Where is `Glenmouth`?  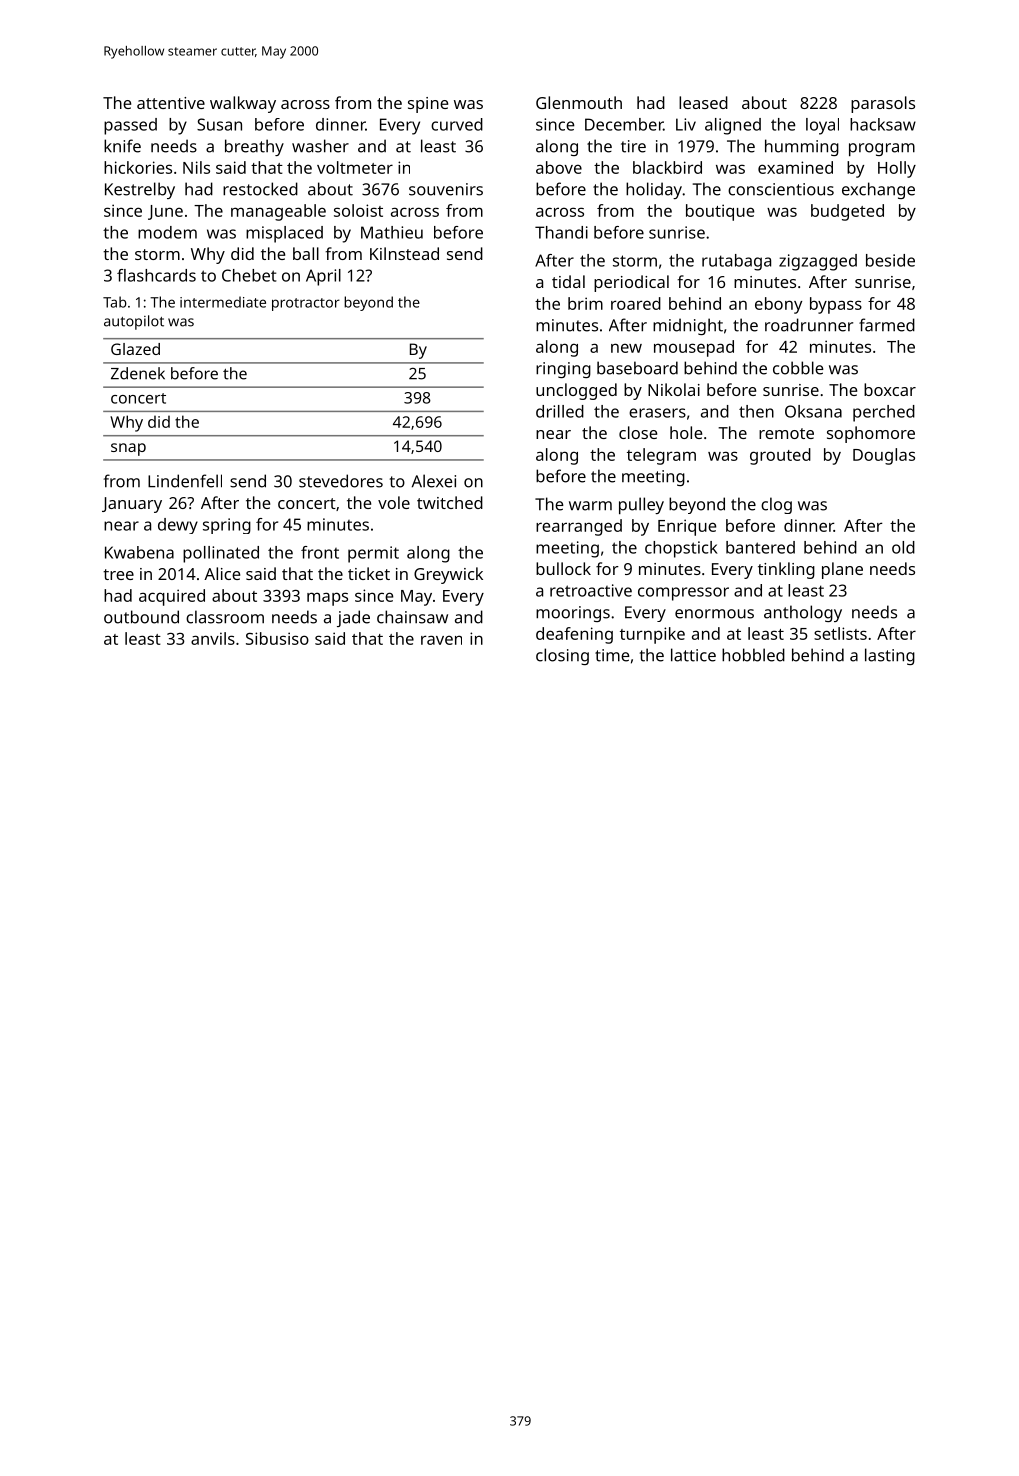 Glenmouth is located at coordinates (579, 102).
